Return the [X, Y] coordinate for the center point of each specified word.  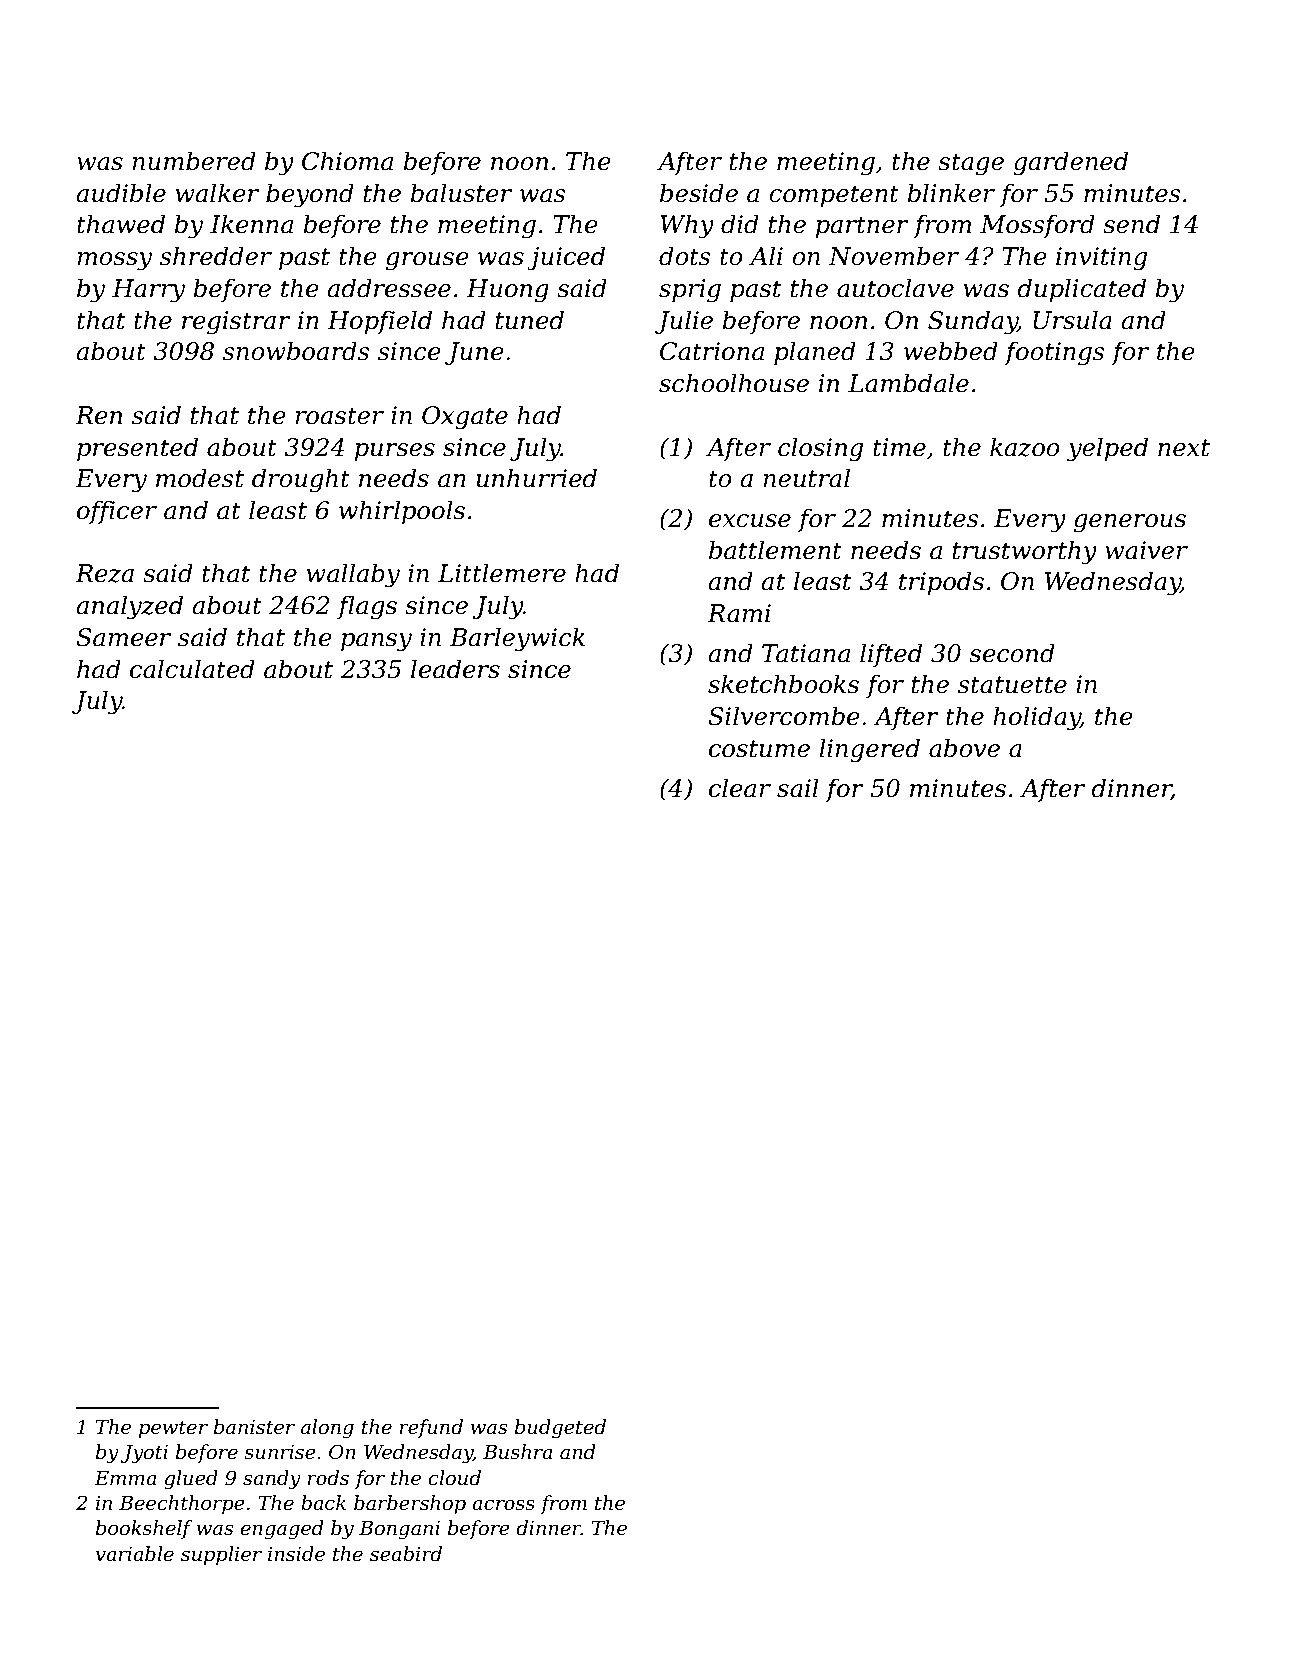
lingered [869, 750]
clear [740, 788]
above [964, 748]
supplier [221, 1555]
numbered [194, 161]
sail [798, 788]
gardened [1070, 163]
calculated [192, 669]
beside [699, 193]
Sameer [123, 637]
